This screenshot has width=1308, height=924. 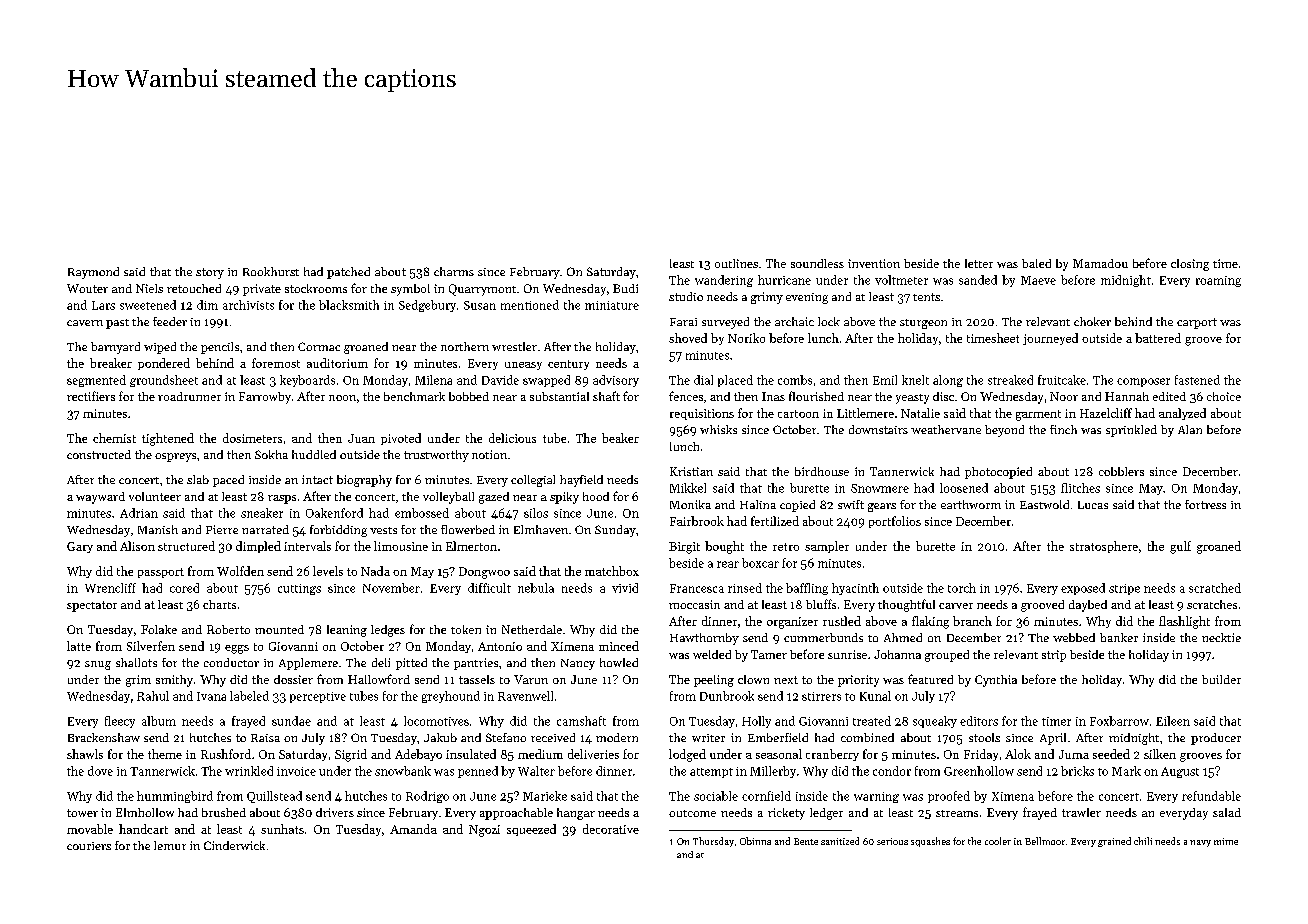 What do you see at coordinates (713, 842) in the screenshot?
I see `Thursday` at bounding box center [713, 842].
